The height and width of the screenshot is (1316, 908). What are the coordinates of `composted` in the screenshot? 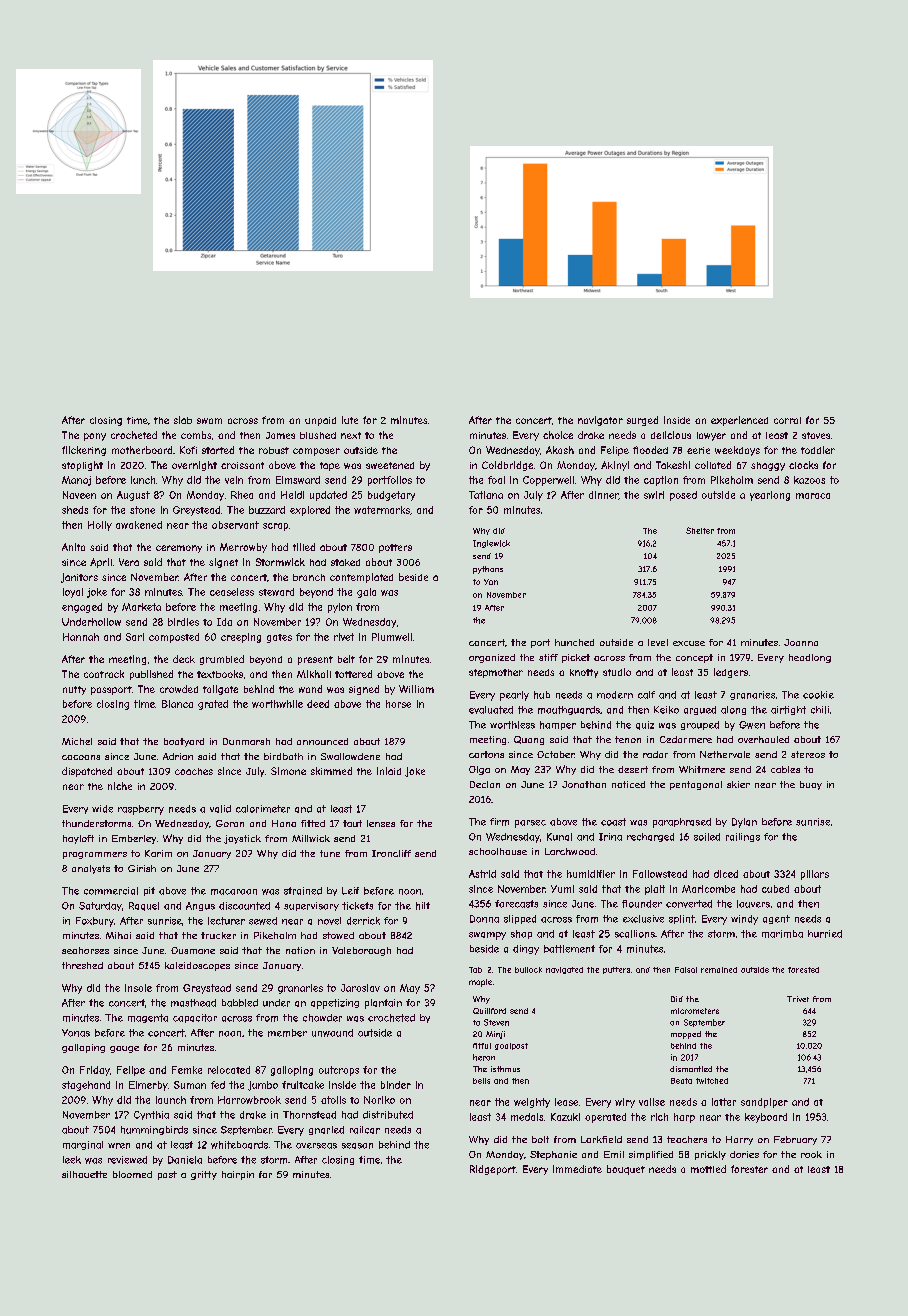 It's located at (174, 638).
